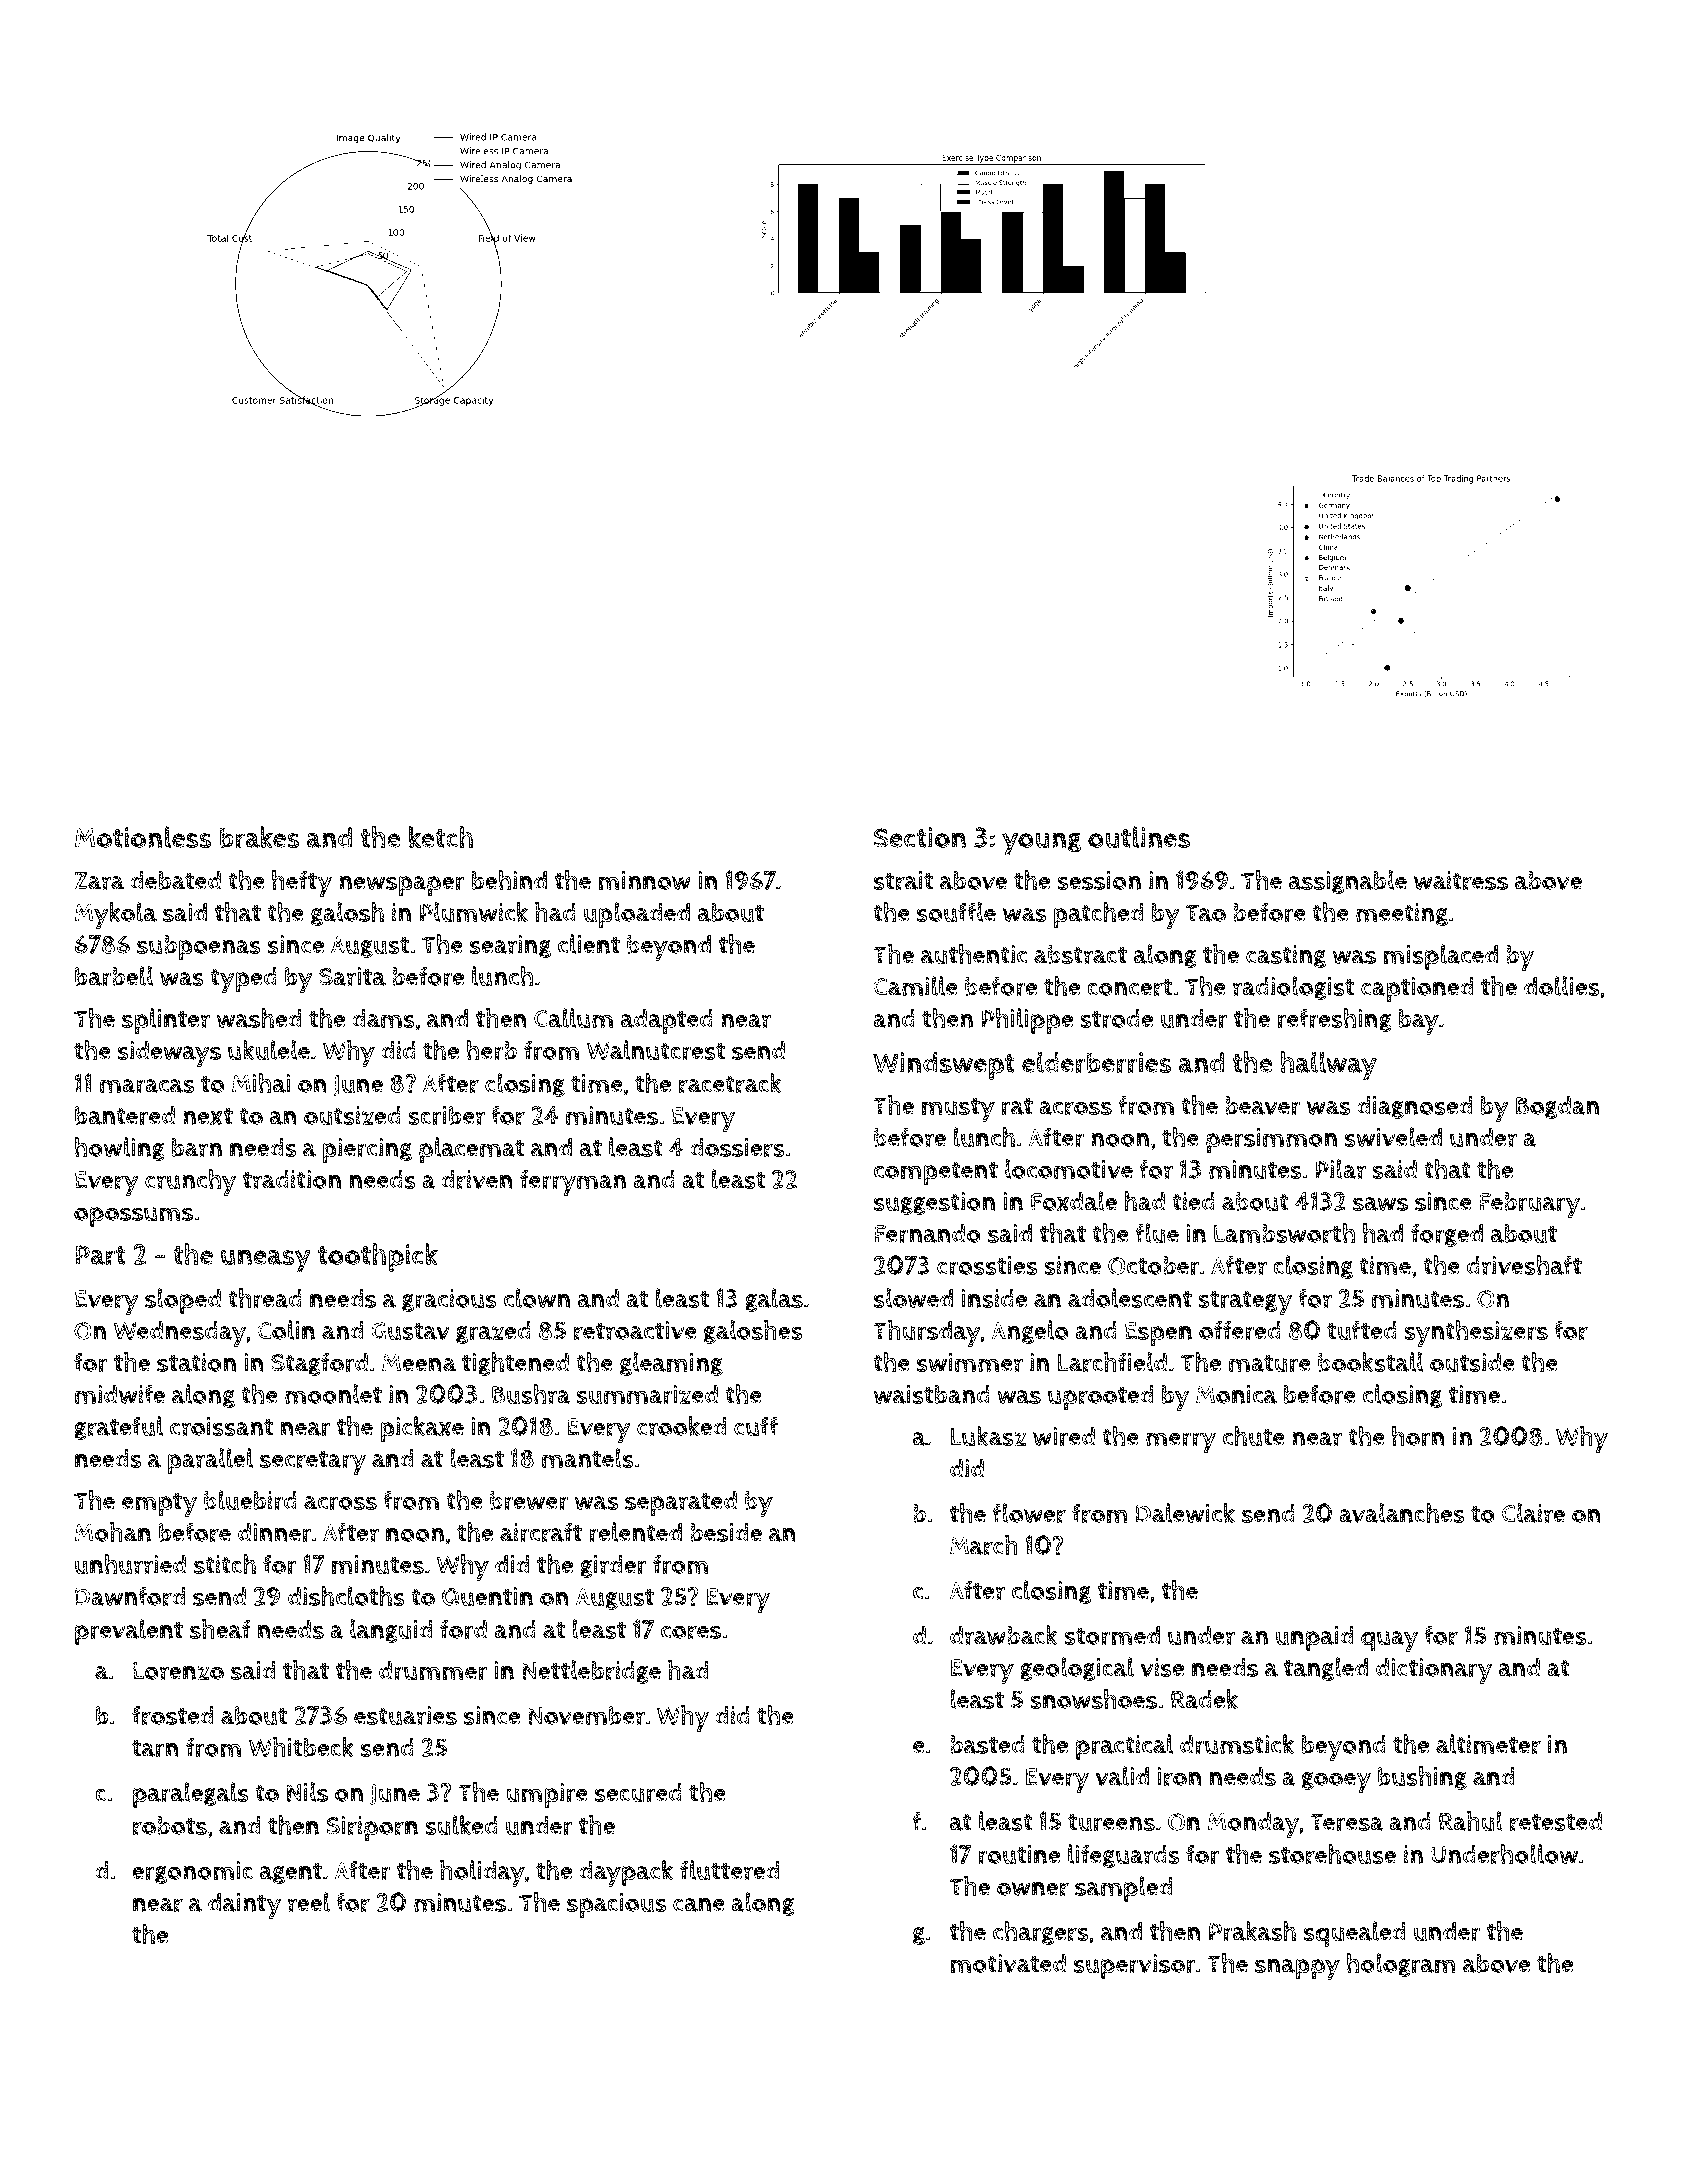  What do you see at coordinates (920, 837) in the image?
I see `Section` at bounding box center [920, 837].
